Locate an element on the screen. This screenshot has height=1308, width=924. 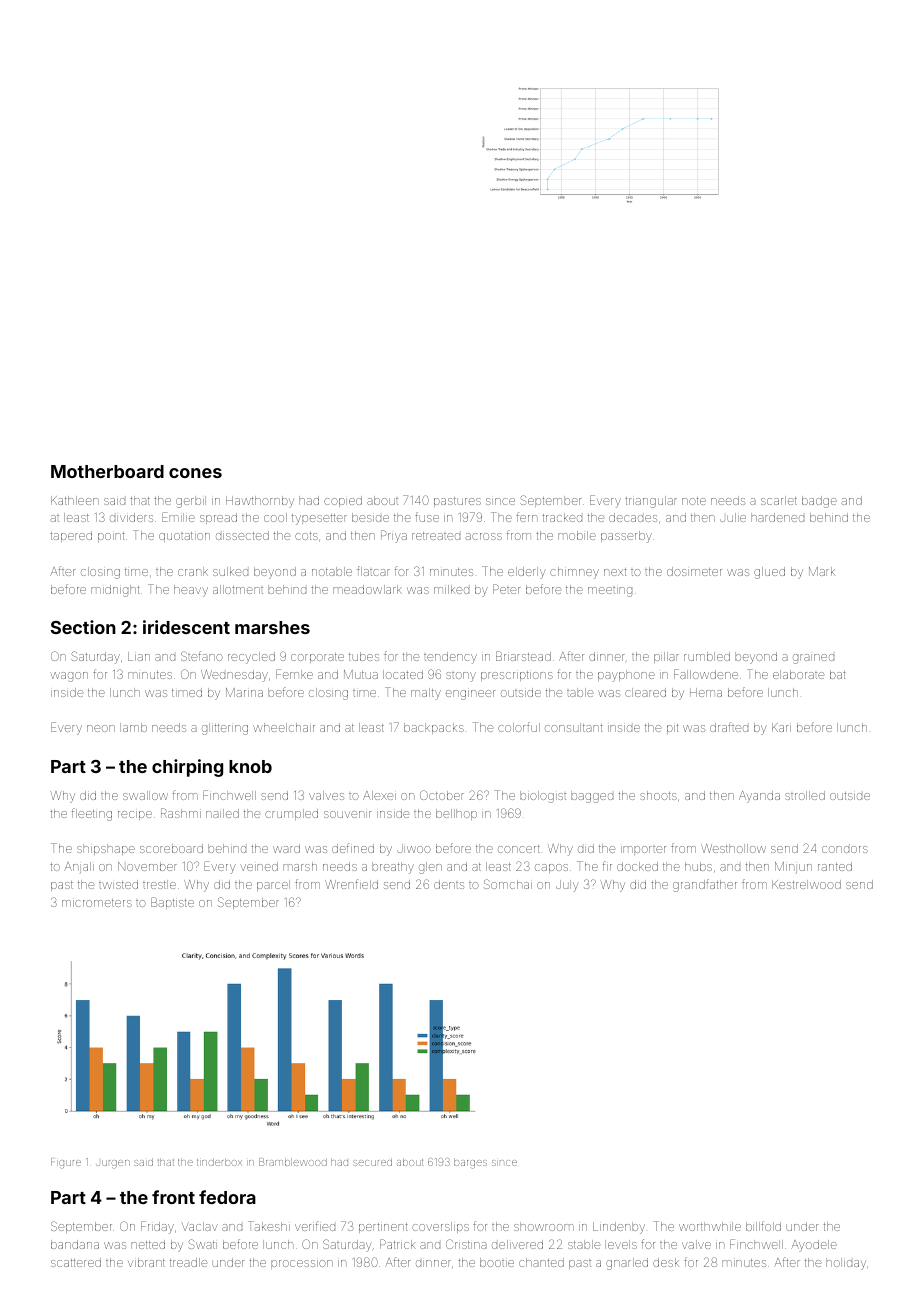
billfold is located at coordinates (763, 1226).
